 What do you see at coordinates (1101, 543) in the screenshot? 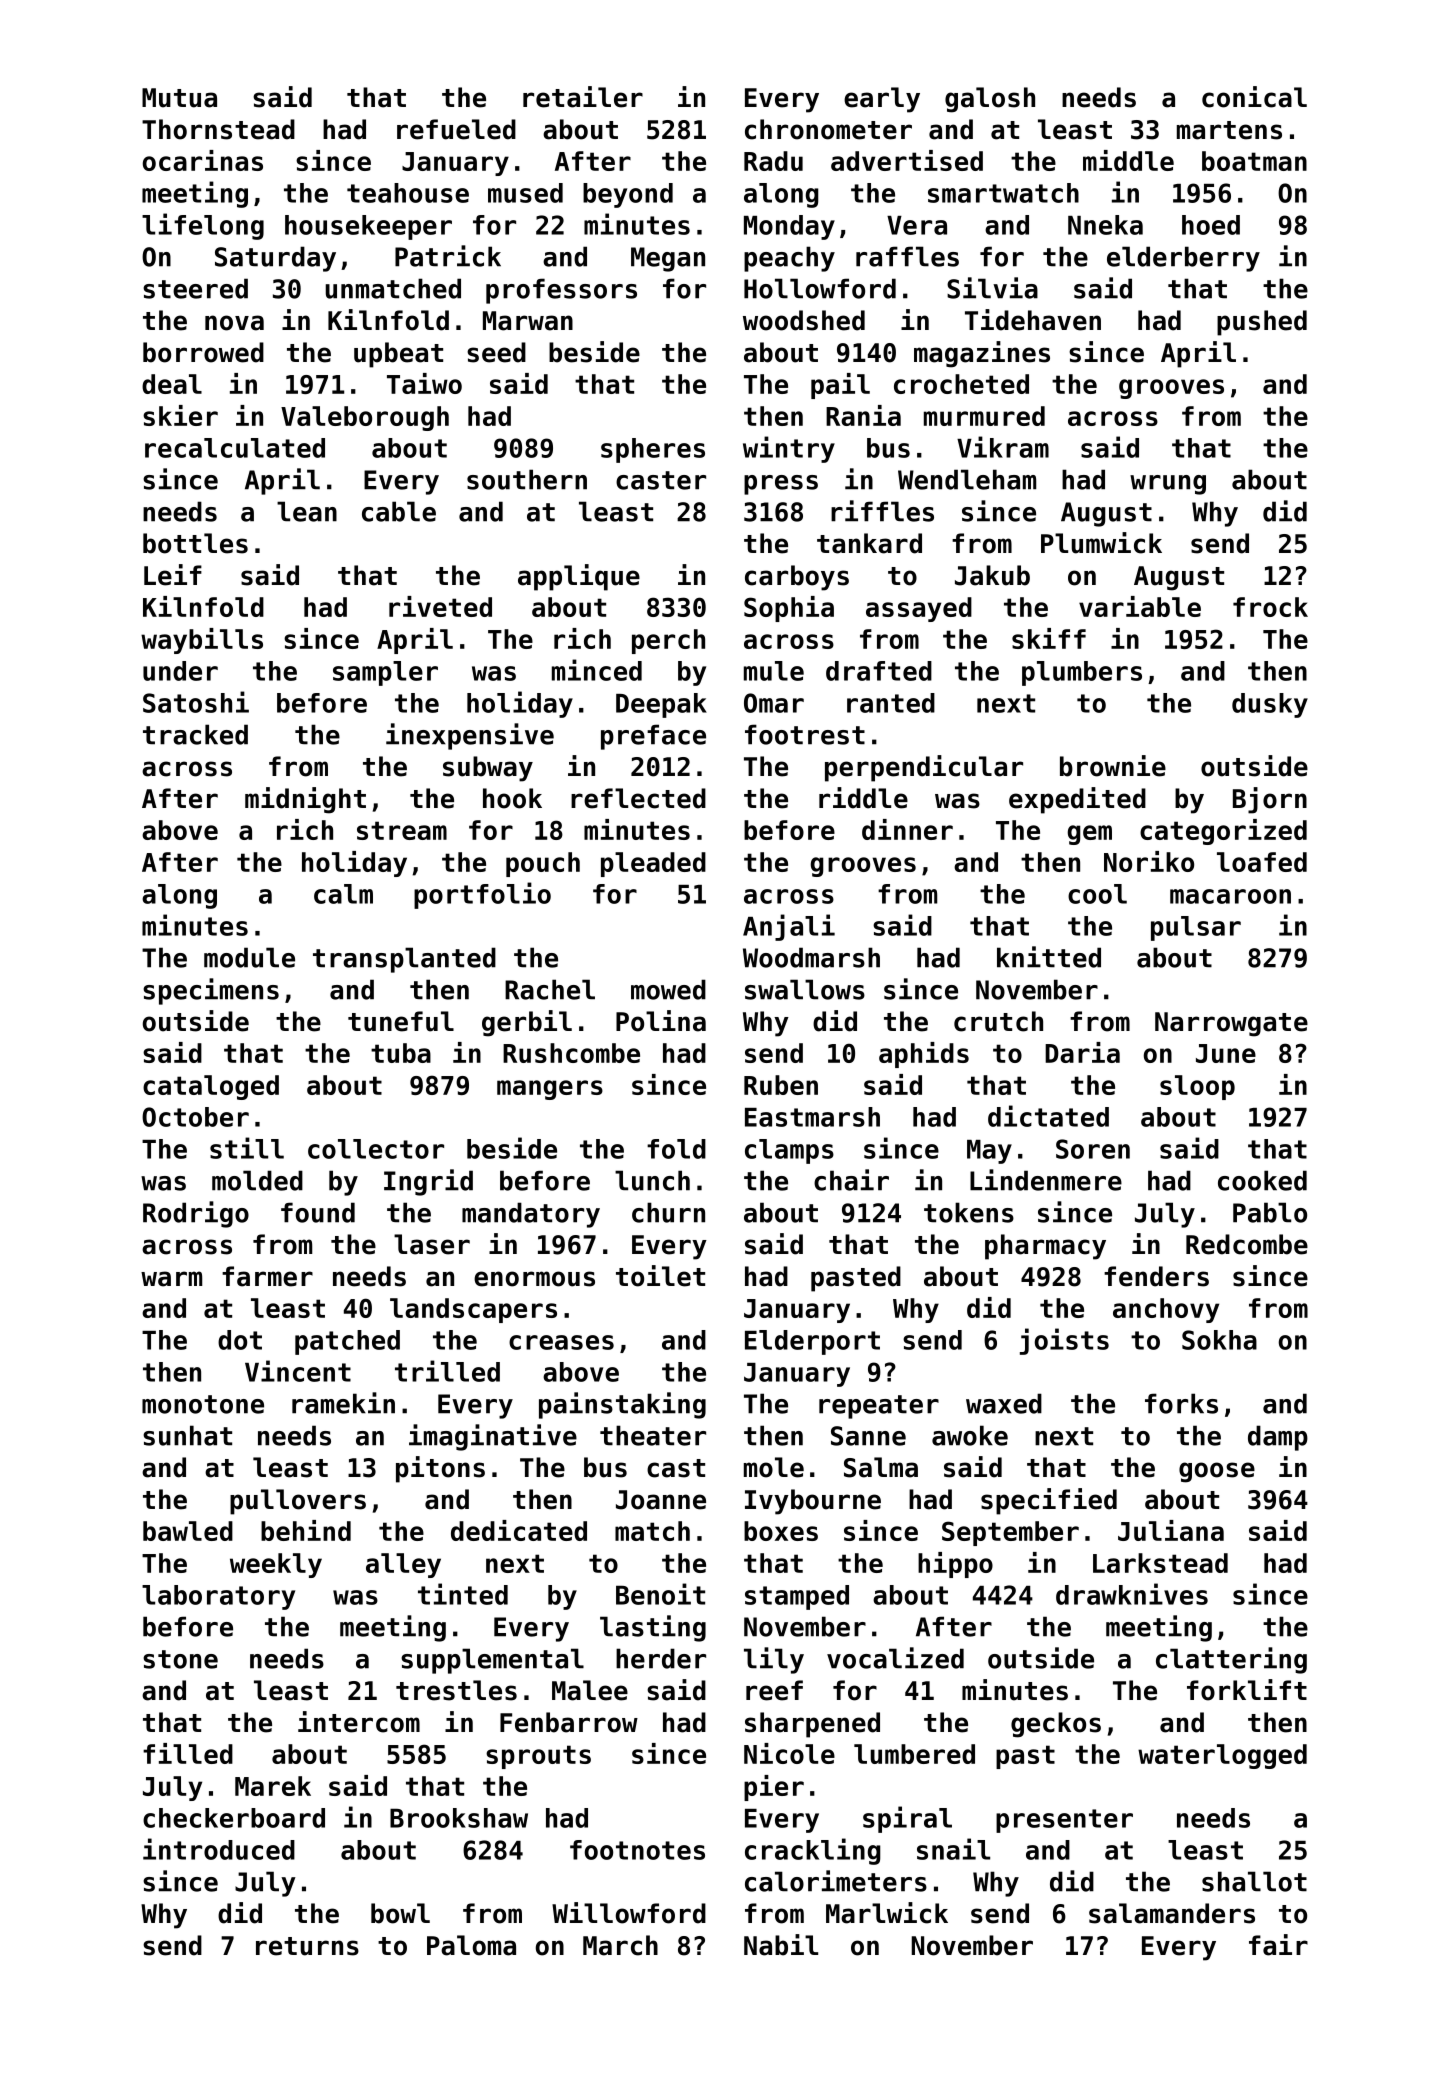
I see `Plumwick` at bounding box center [1101, 543].
